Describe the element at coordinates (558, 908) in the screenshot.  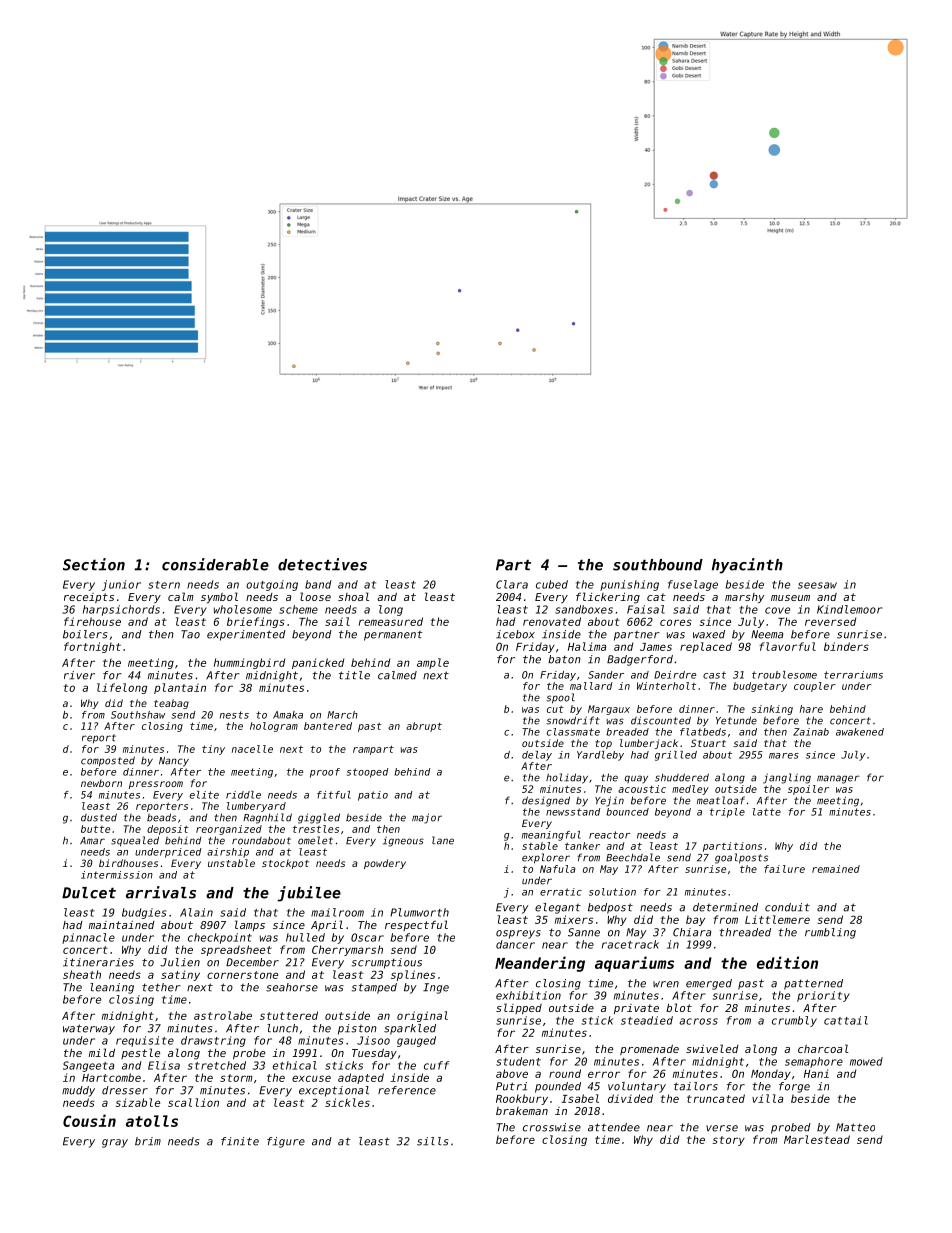
I see `elegant` at that location.
